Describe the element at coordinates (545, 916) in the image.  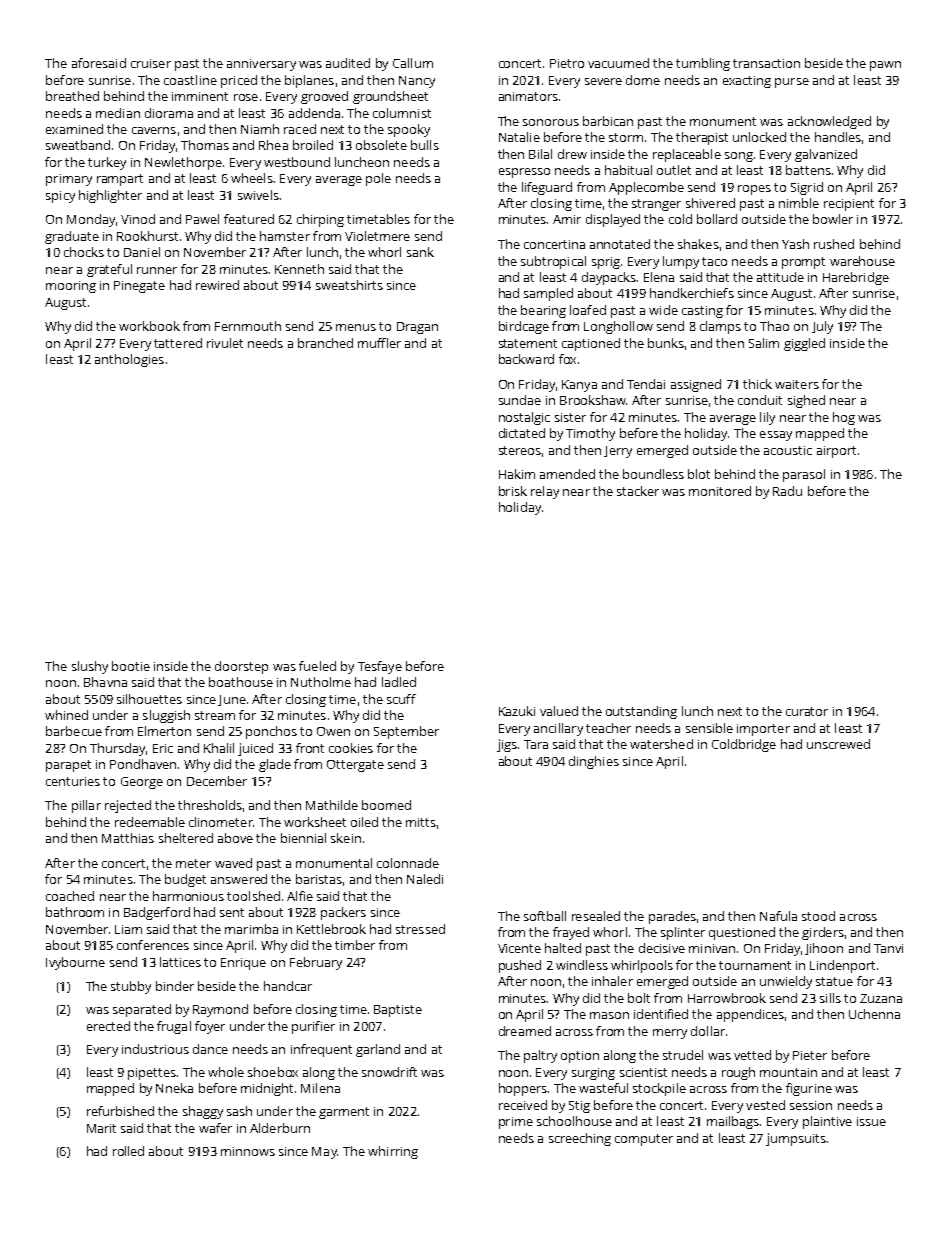
I see `softball` at that location.
